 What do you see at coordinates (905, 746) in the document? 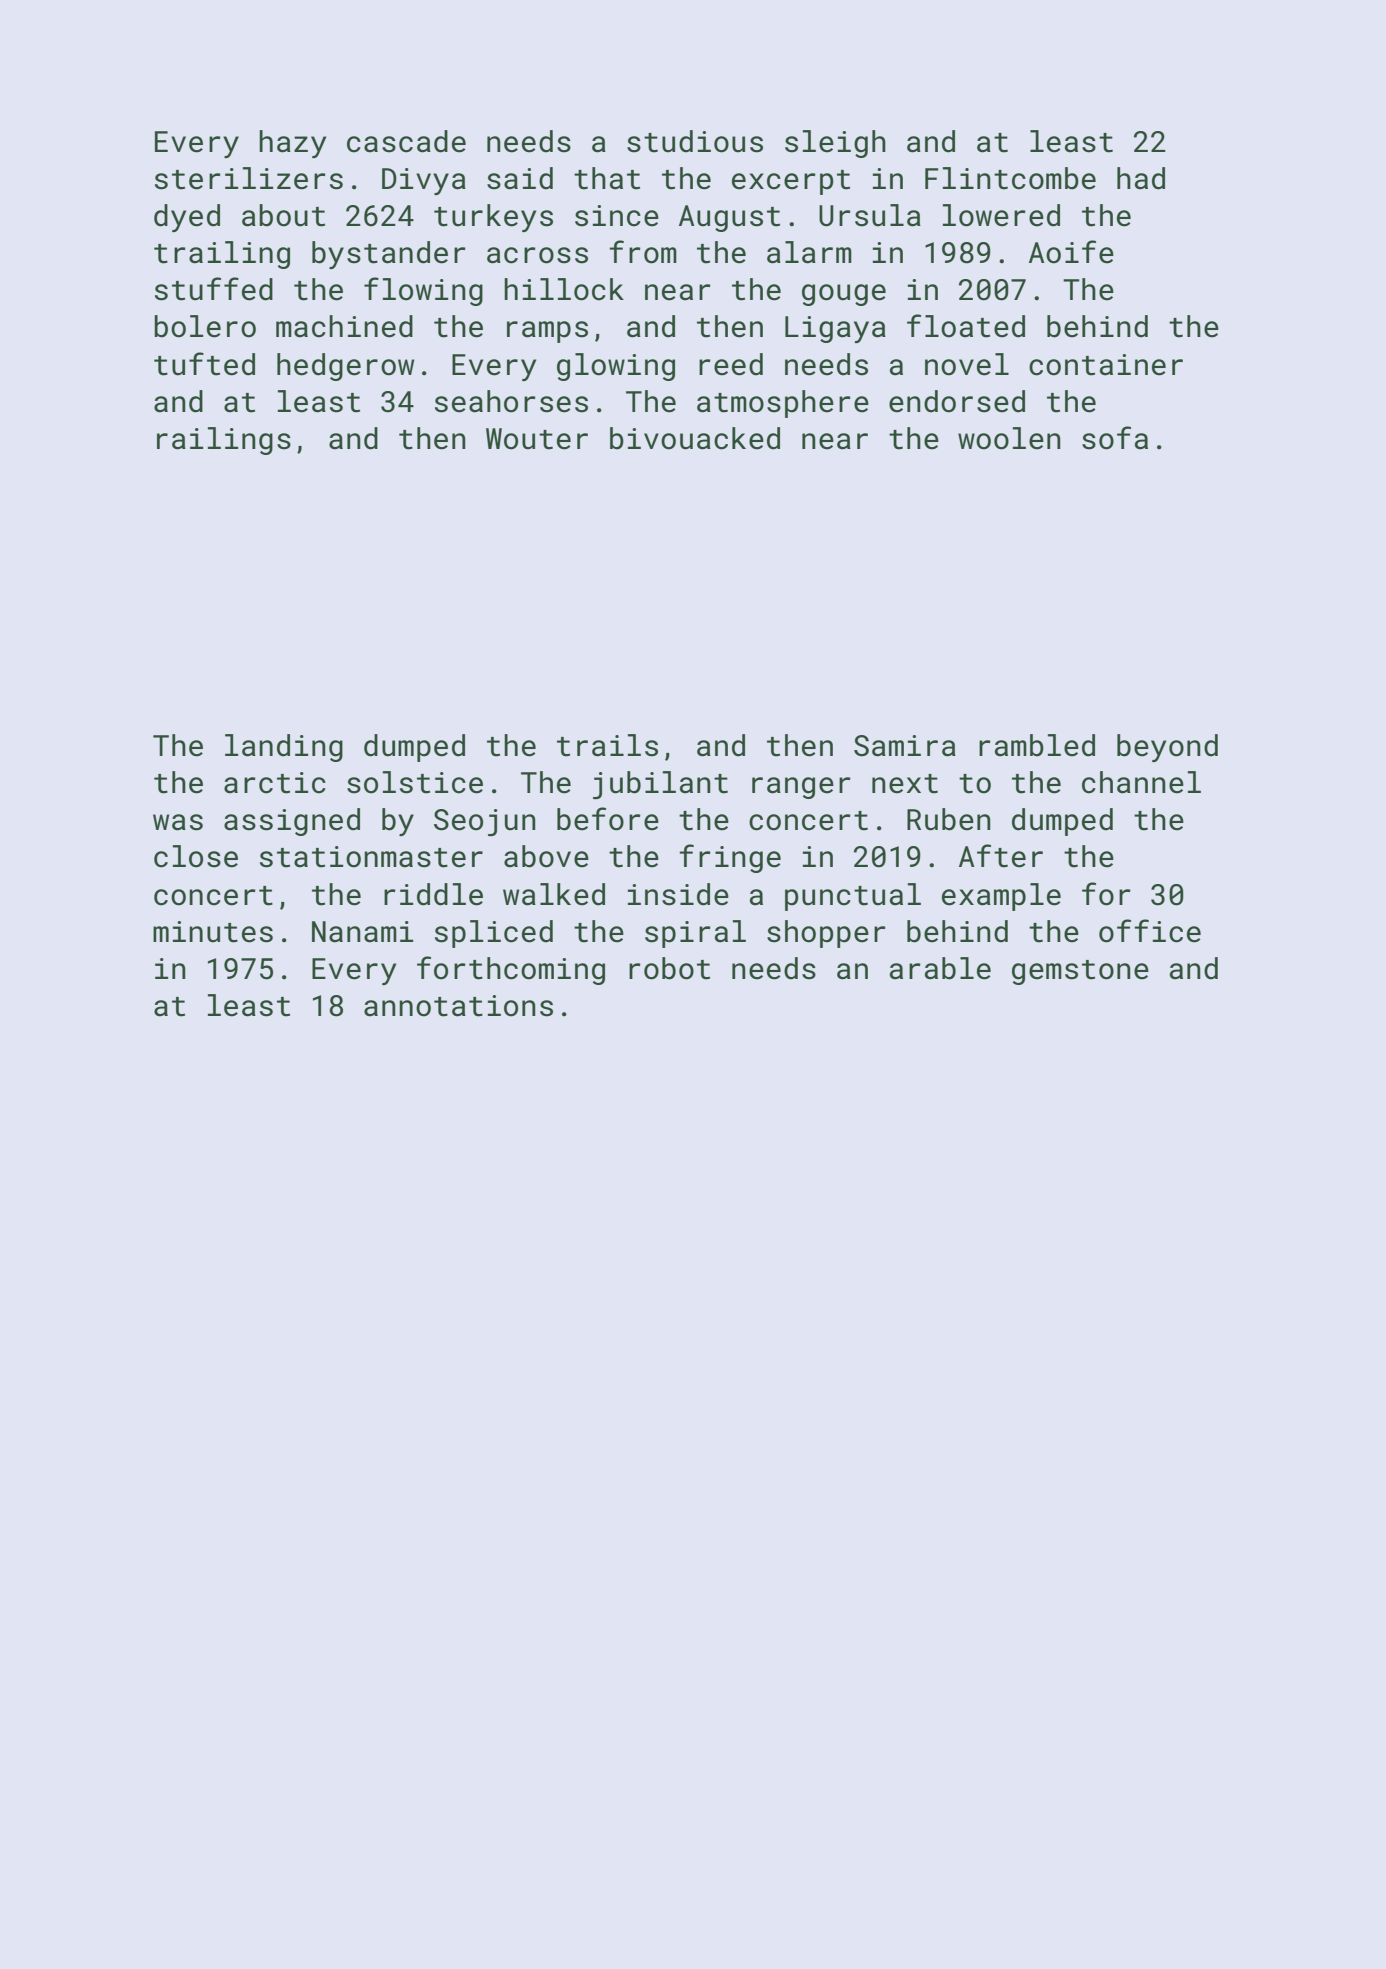
I see `Samira` at bounding box center [905, 746].
